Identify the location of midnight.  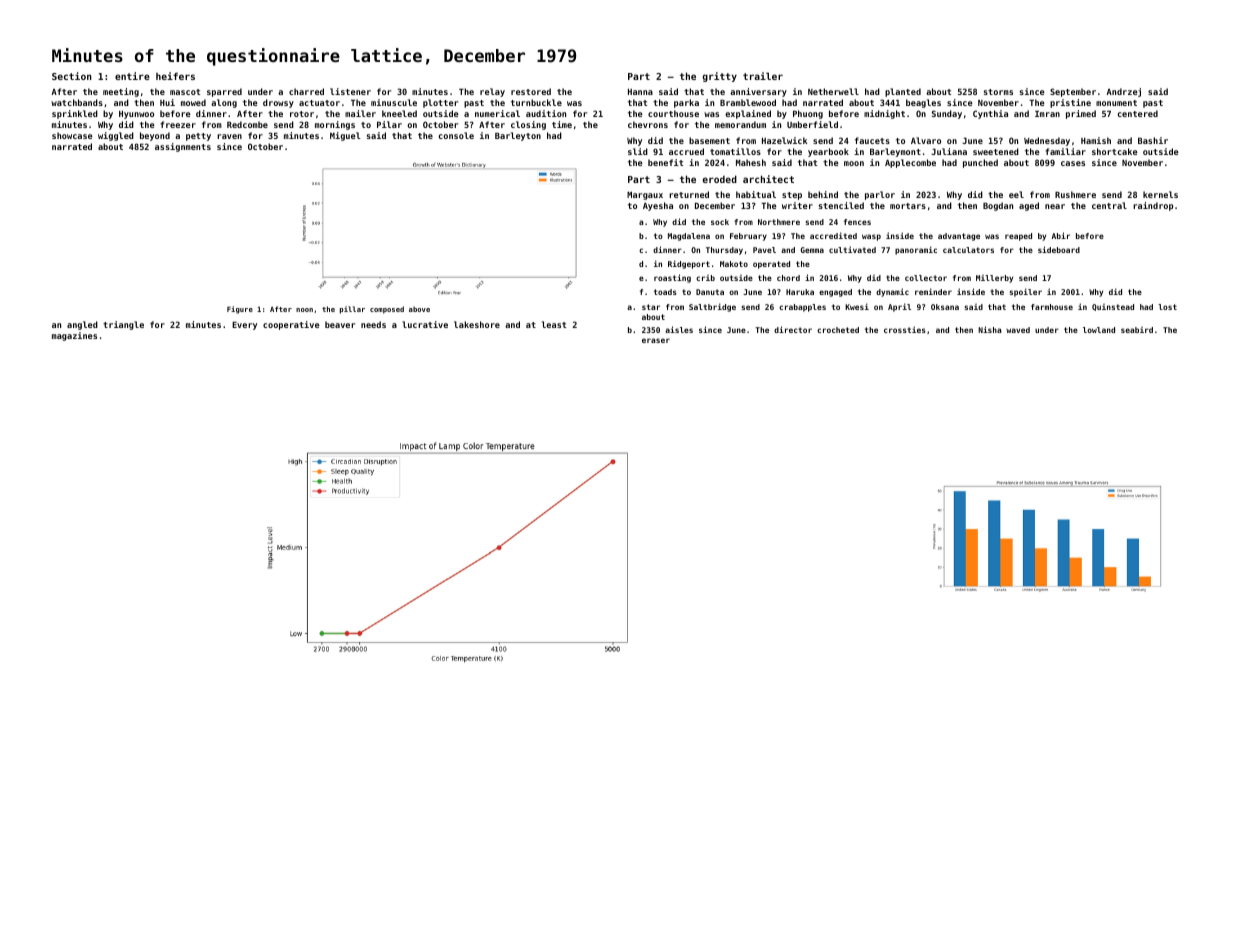
(884, 114).
